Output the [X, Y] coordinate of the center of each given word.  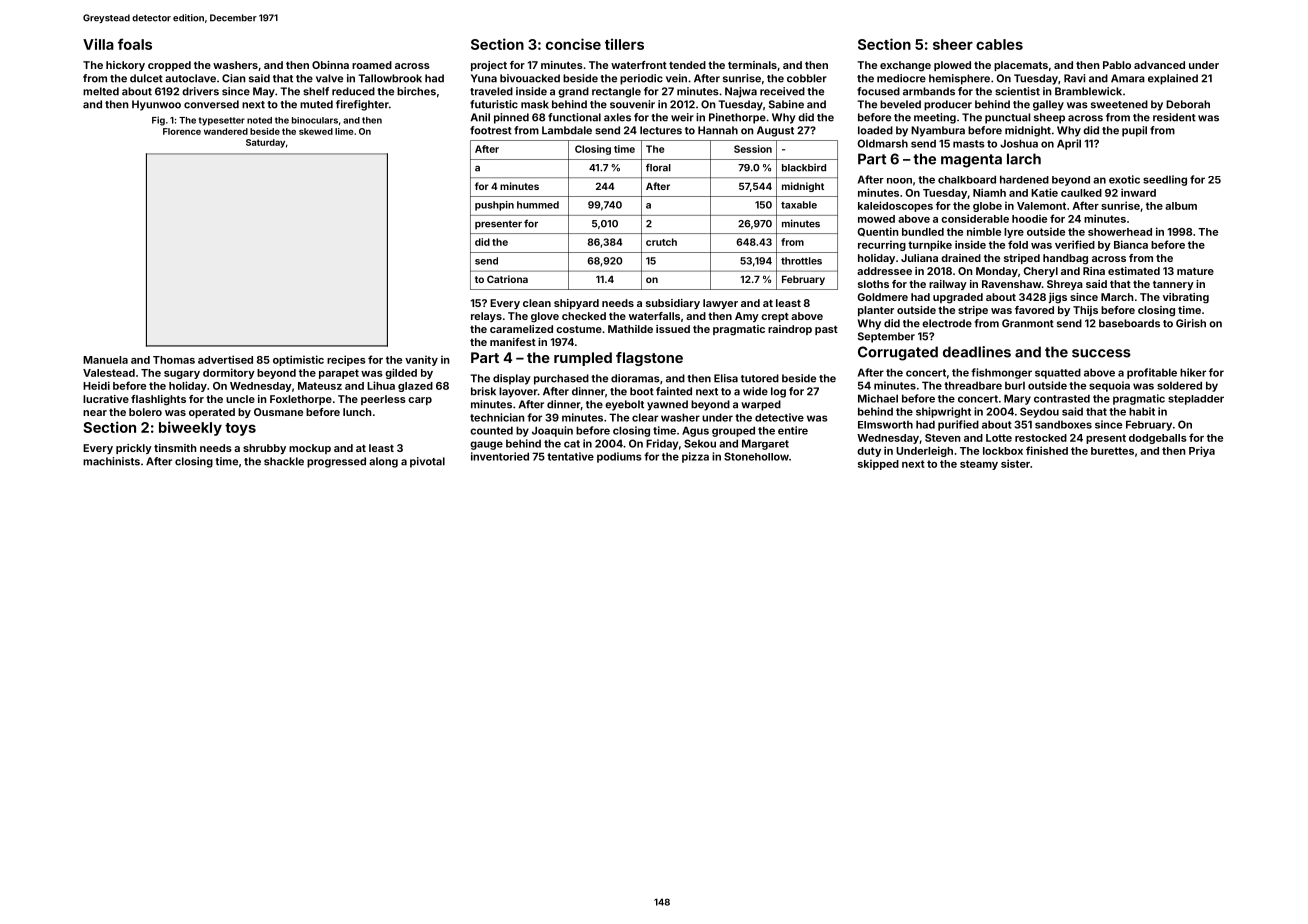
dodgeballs [1158, 439]
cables [999, 44]
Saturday [265, 143]
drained [961, 258]
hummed [538, 205]
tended [687, 65]
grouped [733, 431]
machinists [111, 461]
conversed [211, 104]
